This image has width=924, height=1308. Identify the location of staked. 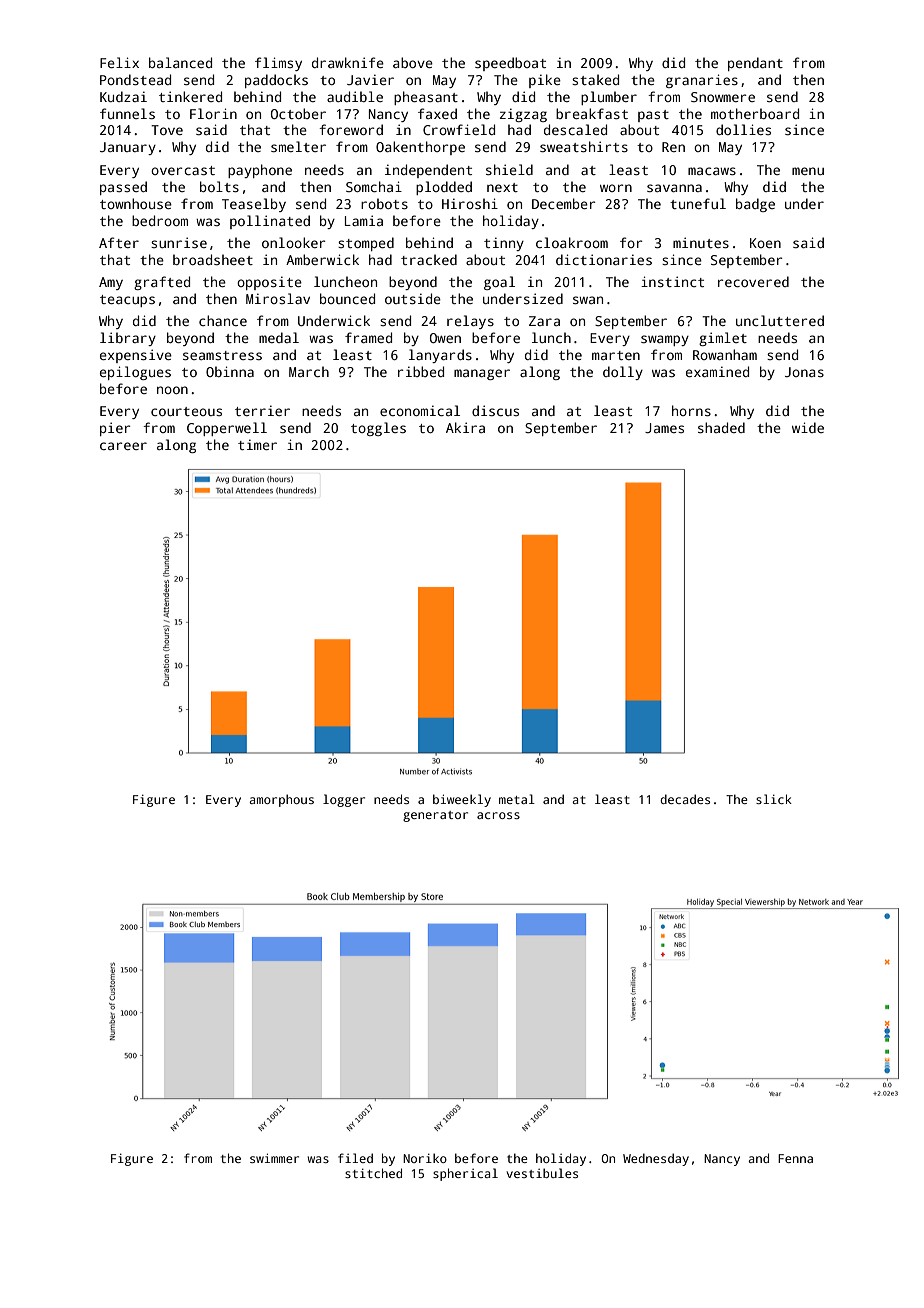
(595, 79).
